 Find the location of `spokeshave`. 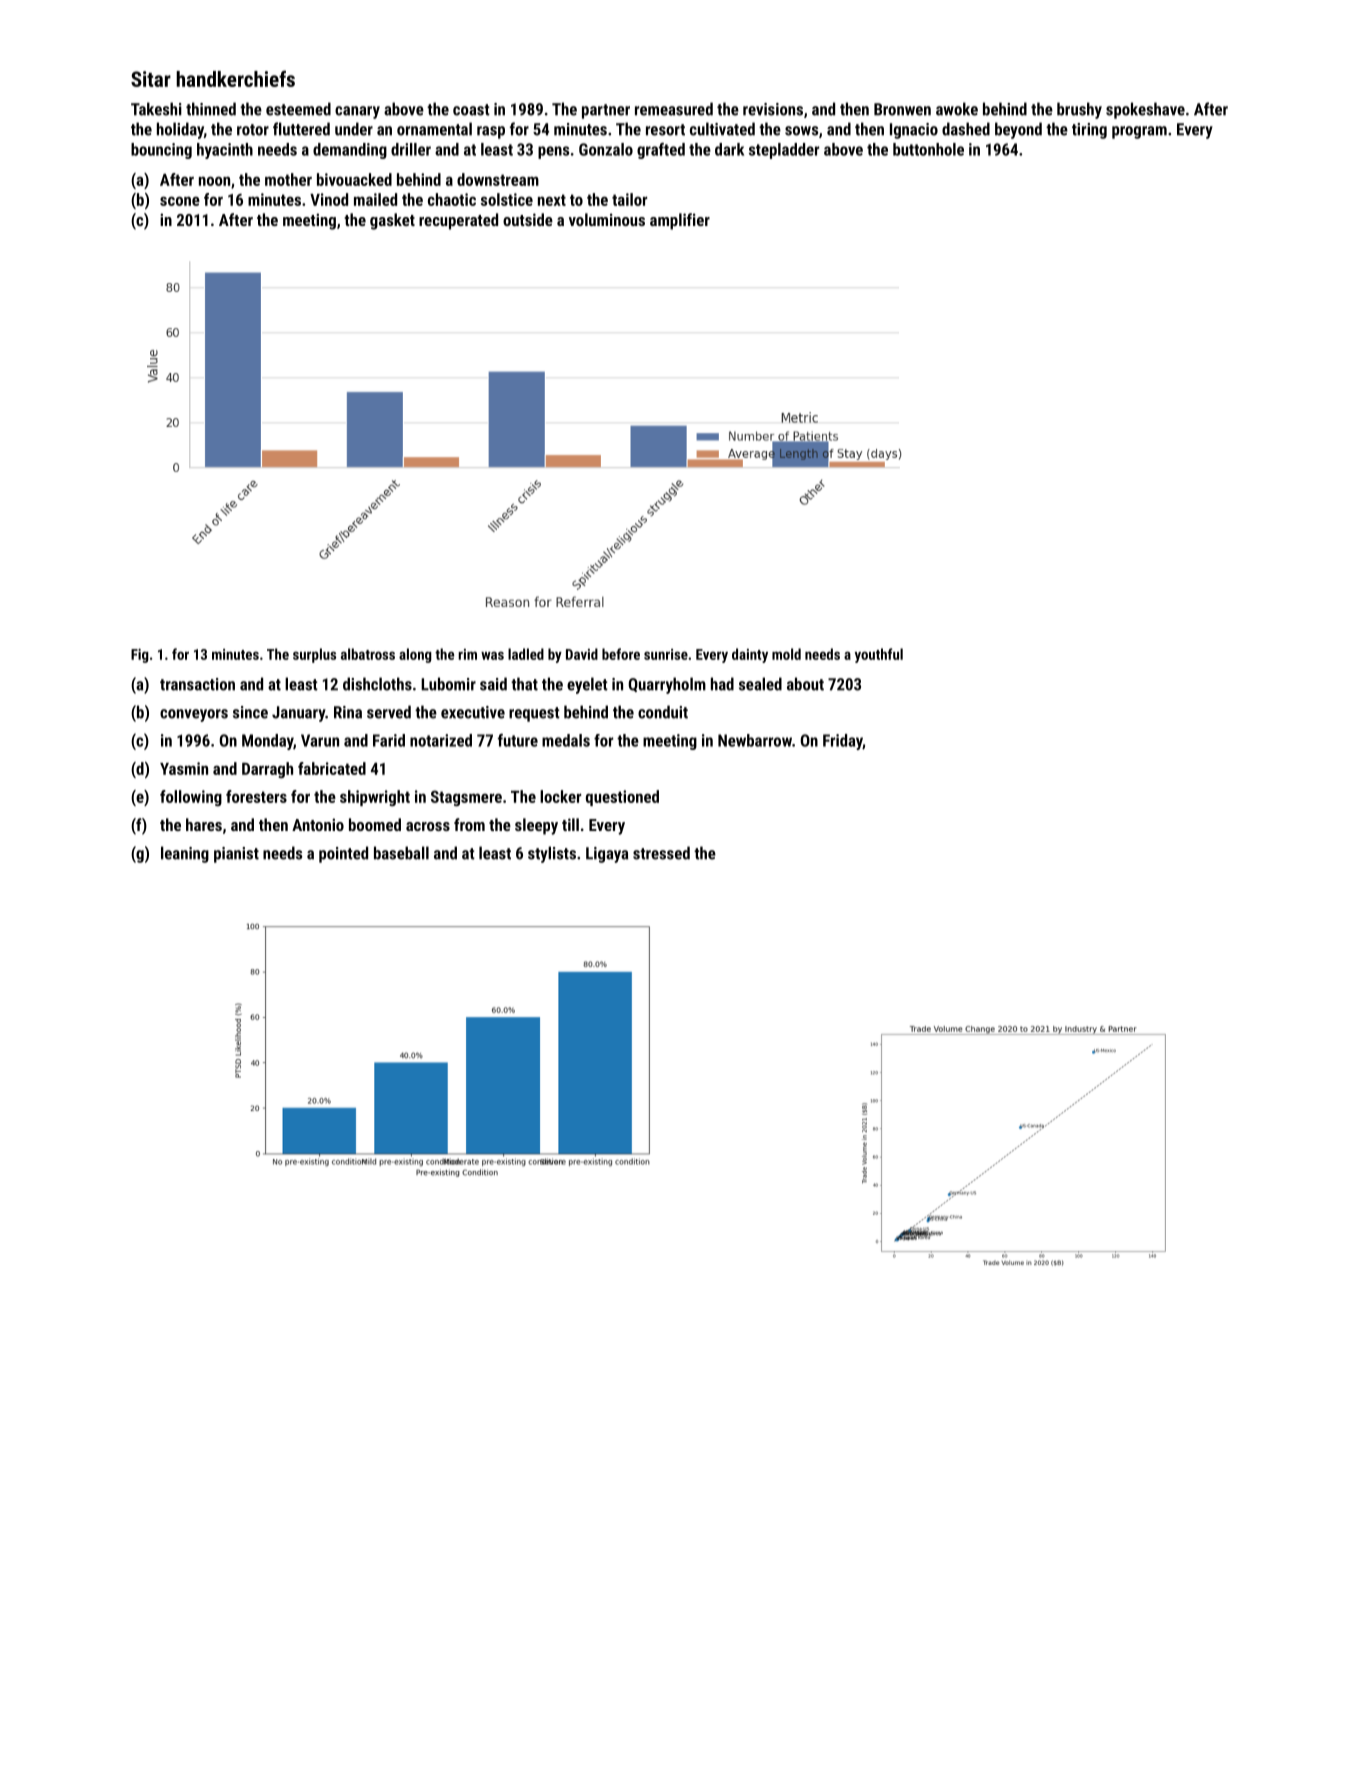

spokeshave is located at coordinates (1145, 110).
